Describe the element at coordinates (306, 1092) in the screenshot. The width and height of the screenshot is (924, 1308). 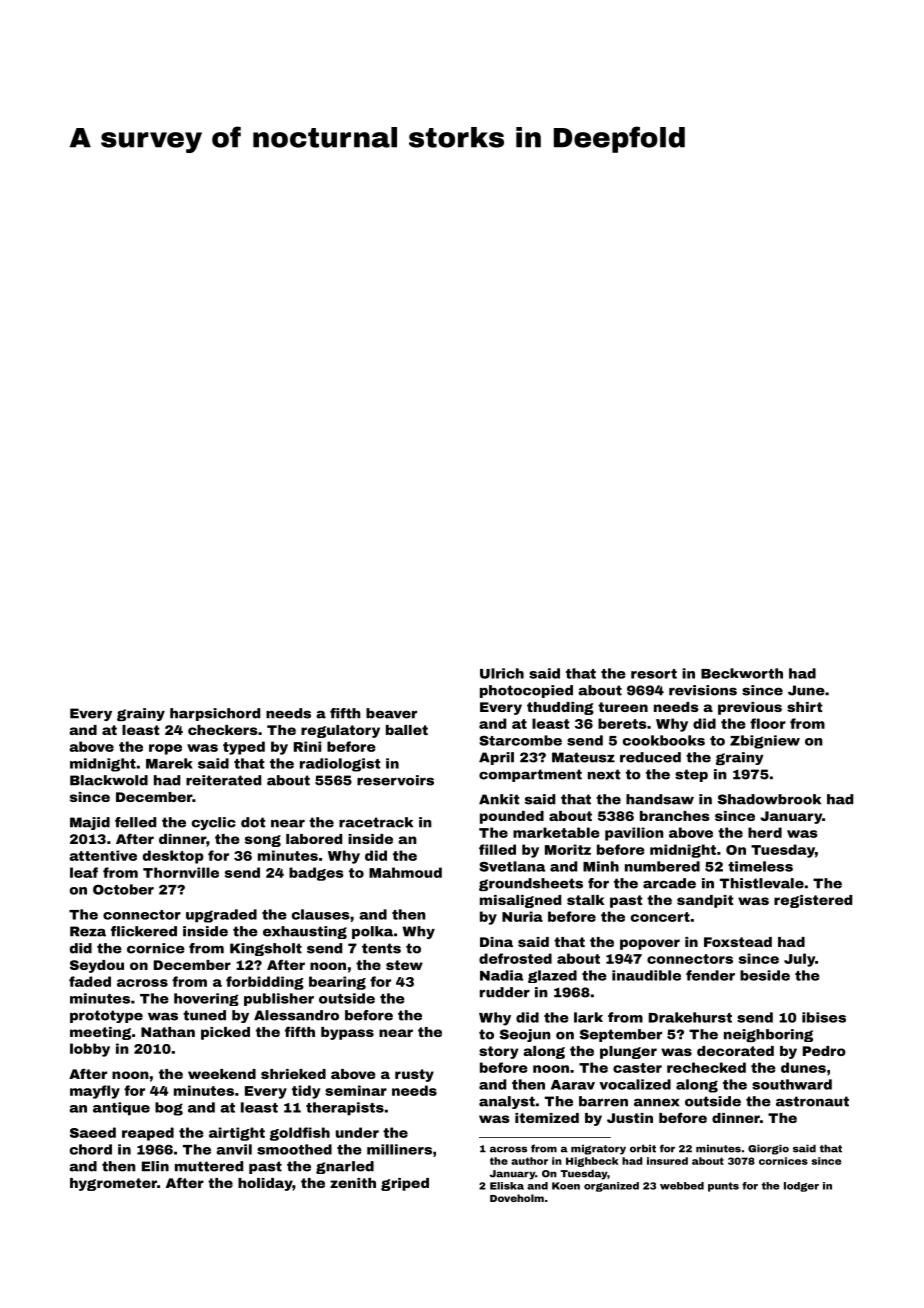
I see `tidy` at that location.
